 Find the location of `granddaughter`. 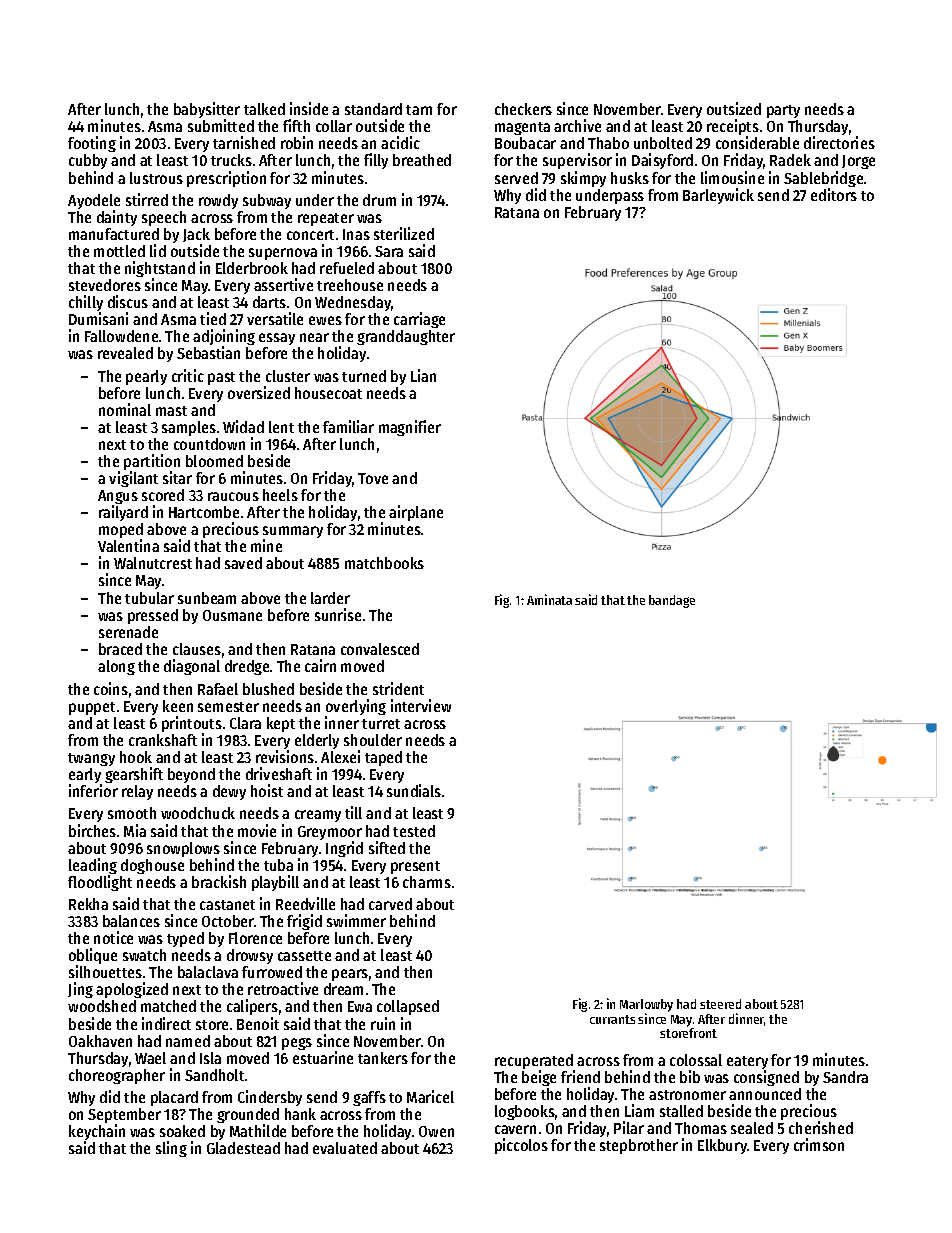

granddaughter is located at coordinates (406, 337).
